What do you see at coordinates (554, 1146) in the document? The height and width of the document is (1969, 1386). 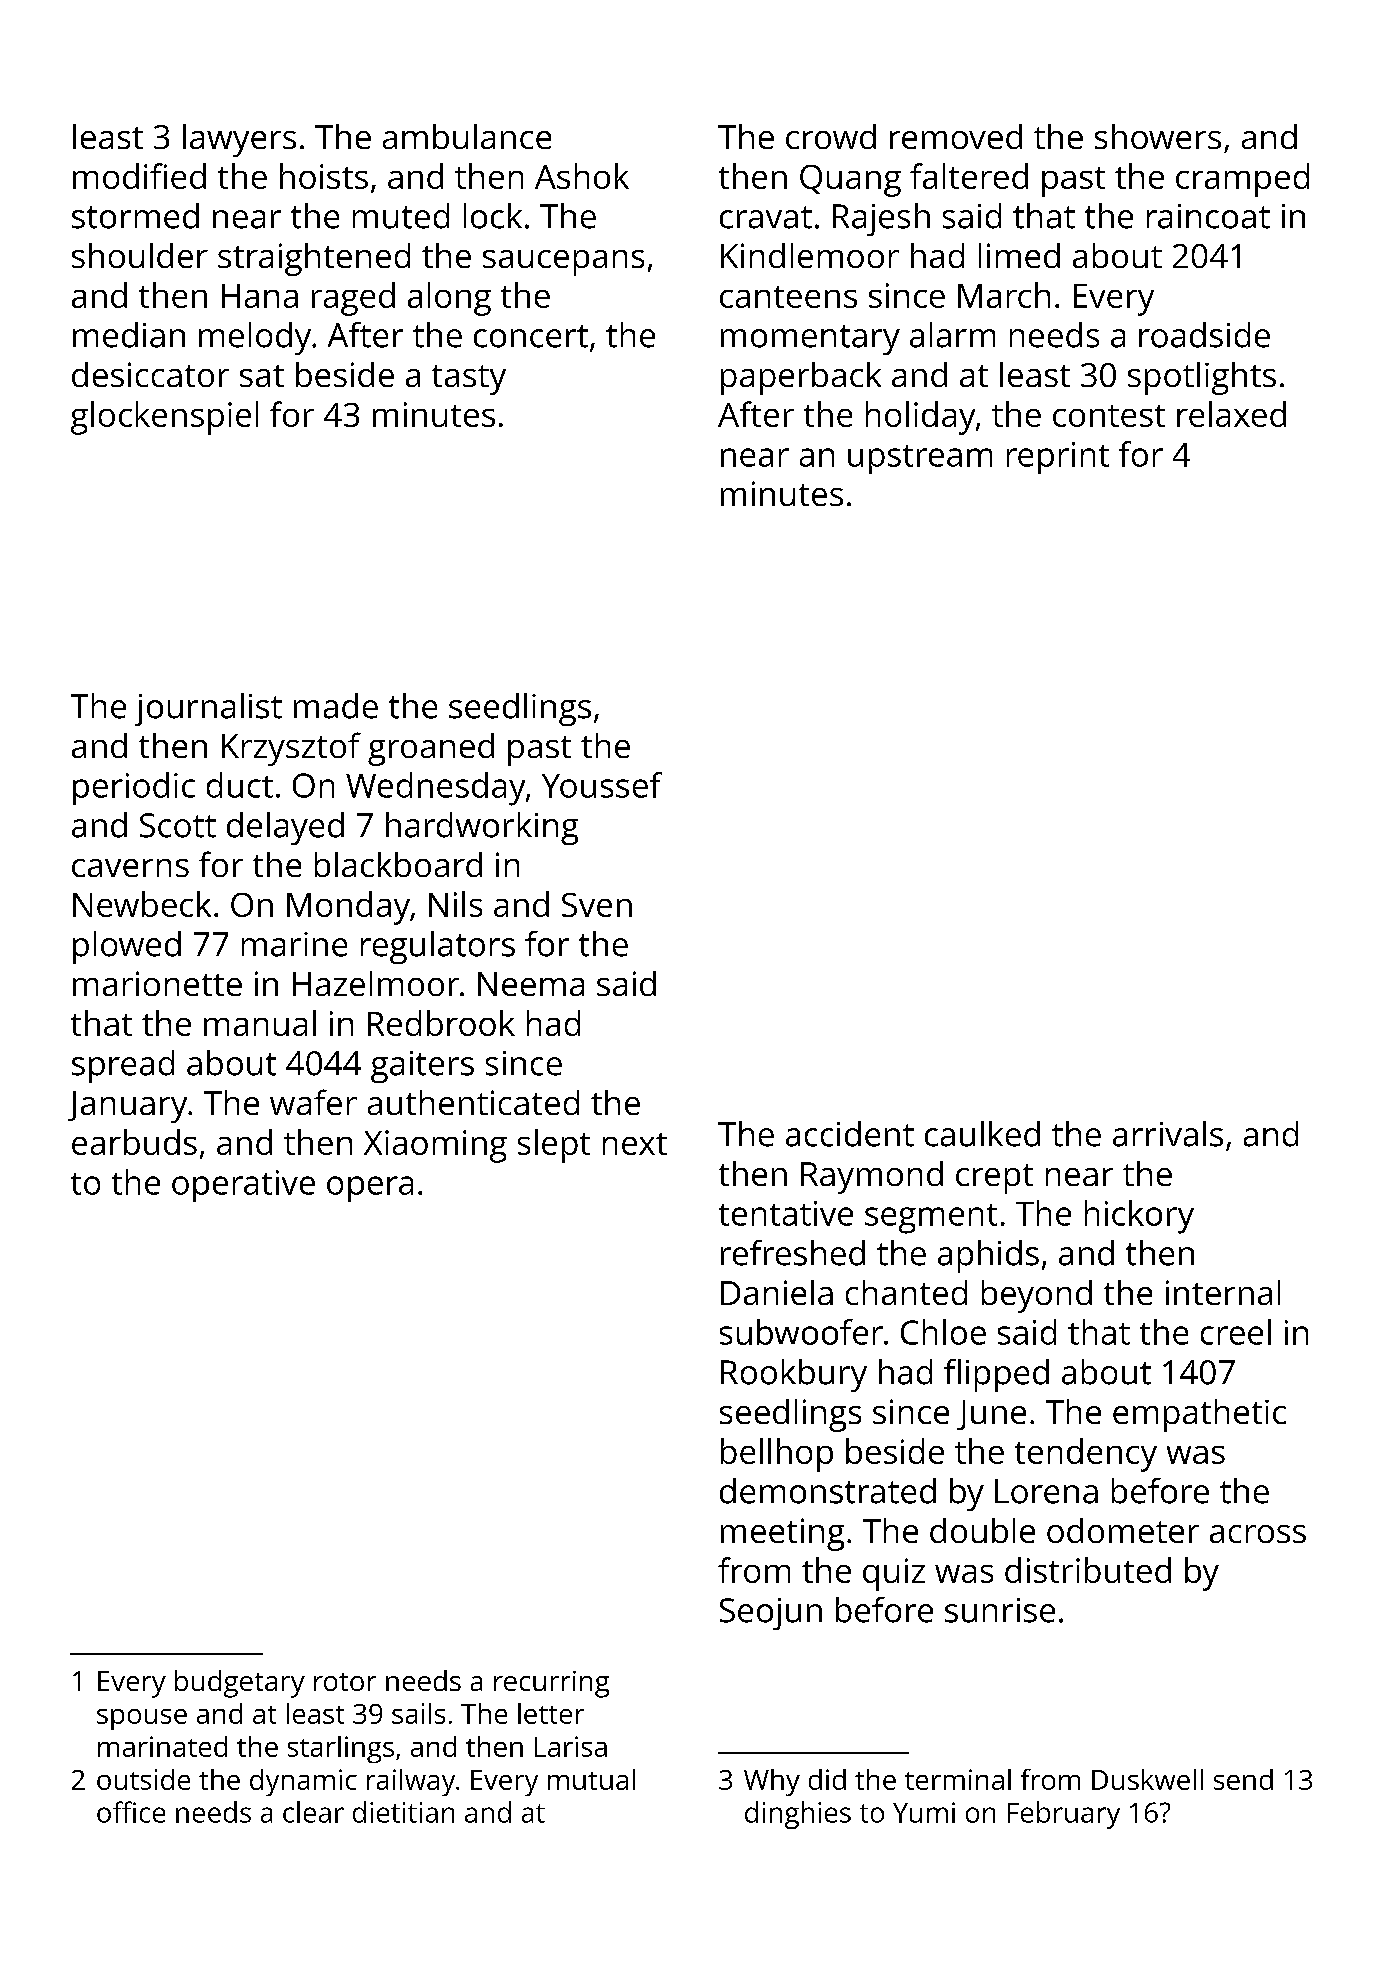 I see `slept` at bounding box center [554, 1146].
